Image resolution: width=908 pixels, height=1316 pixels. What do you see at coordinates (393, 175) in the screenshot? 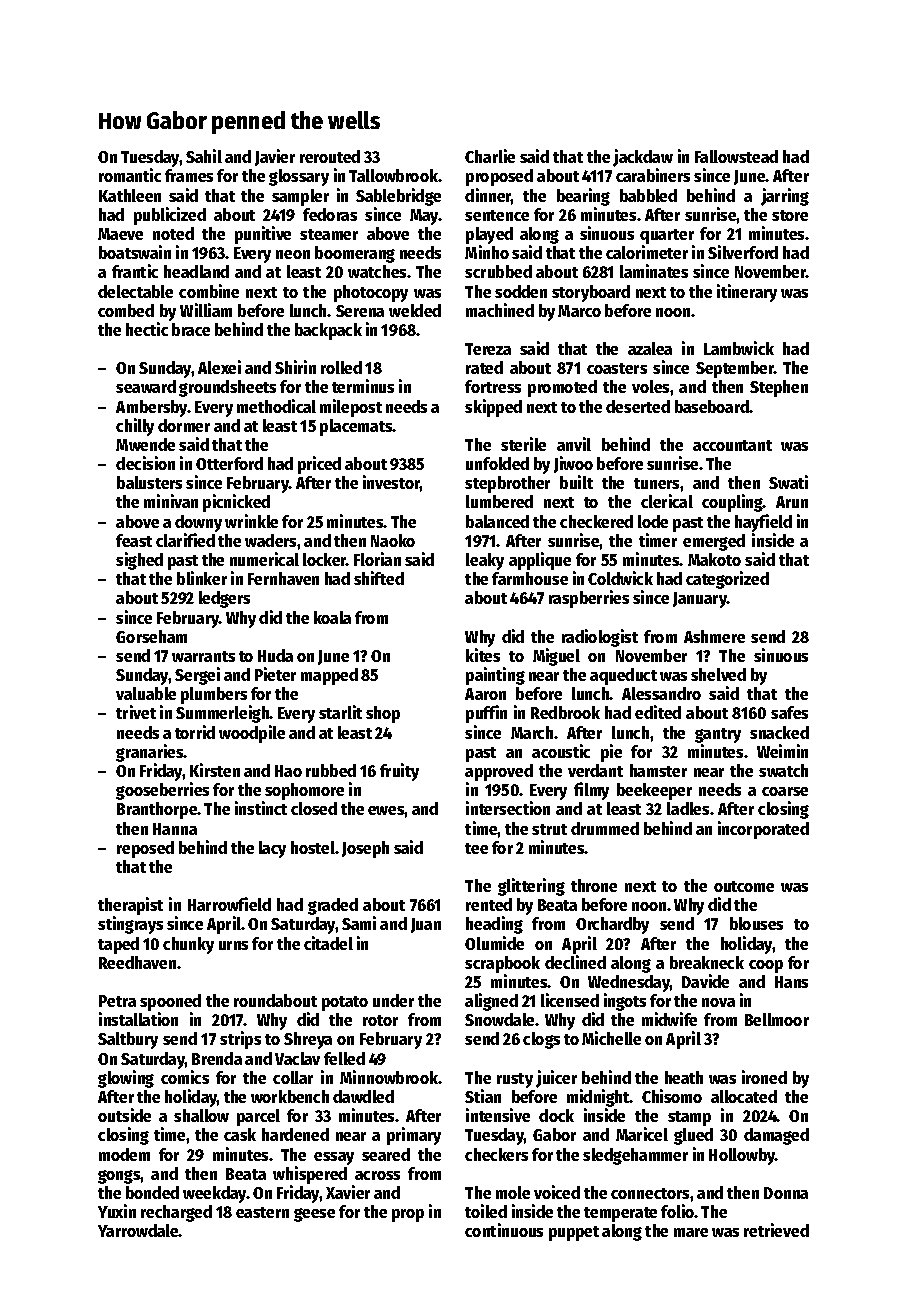
I see `Tallowbrook` at bounding box center [393, 175].
